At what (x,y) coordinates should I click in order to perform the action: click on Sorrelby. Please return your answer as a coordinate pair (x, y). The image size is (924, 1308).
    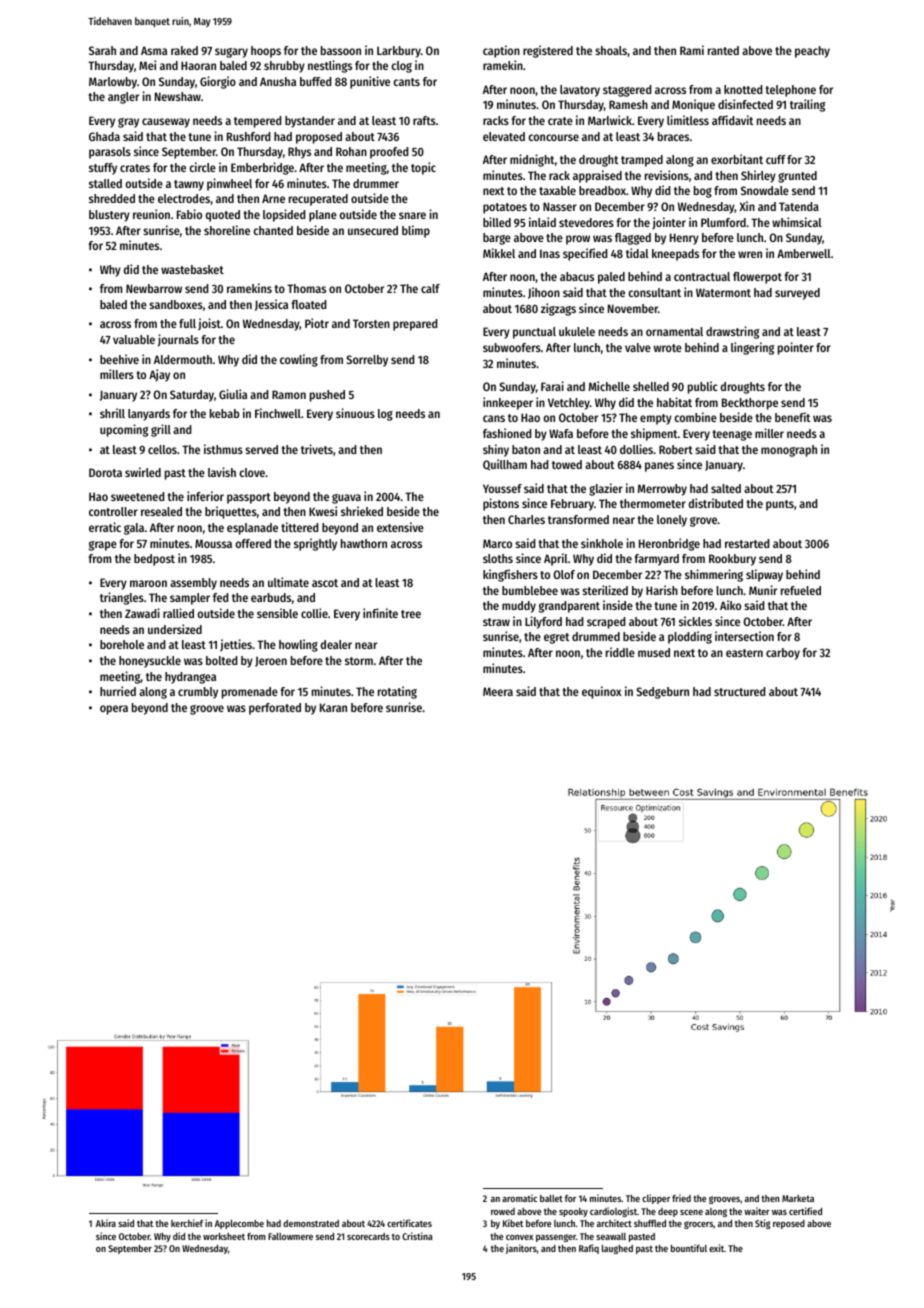
    Looking at the image, I should click on (367, 361).
